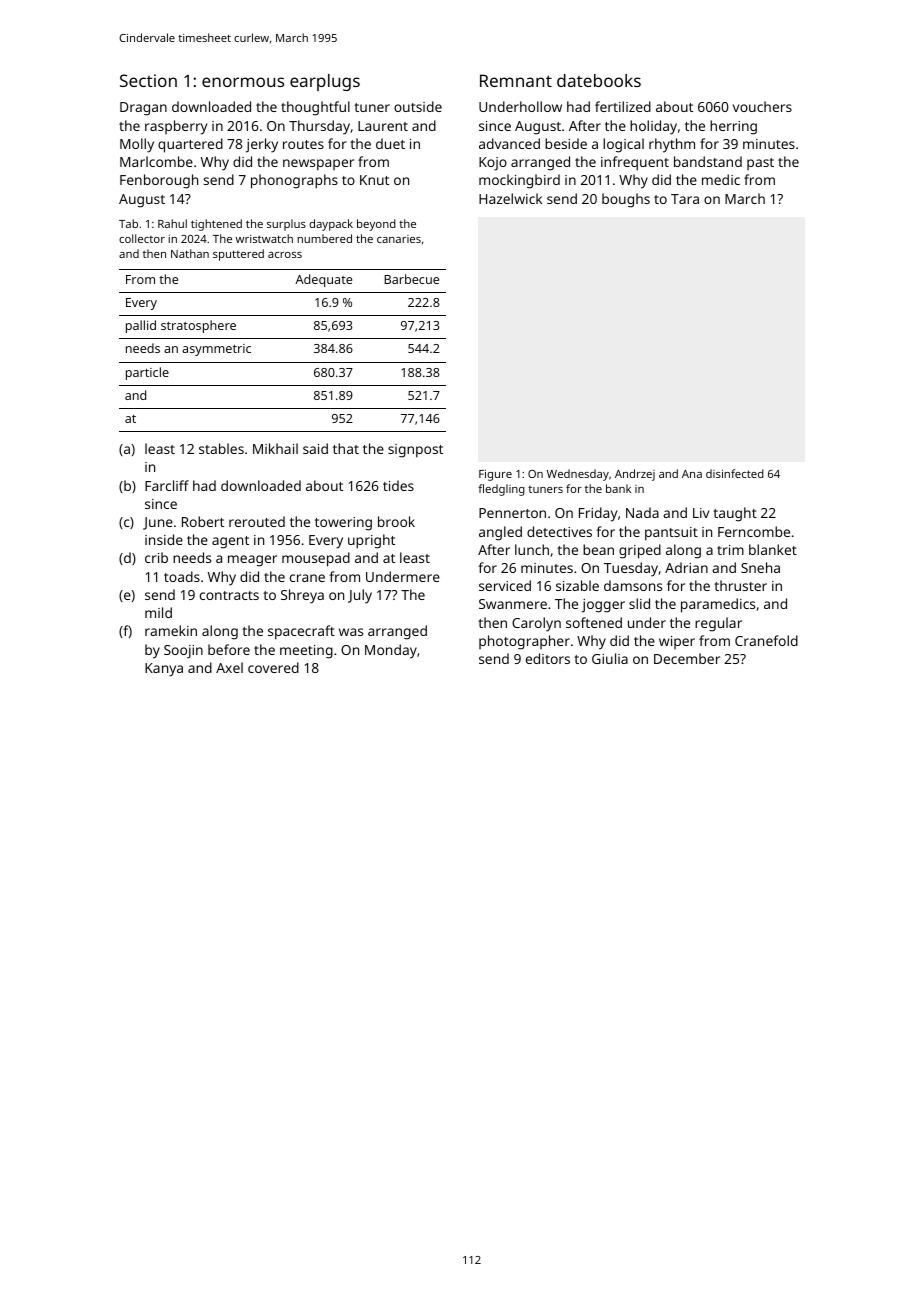 This document has width=924, height=1314. I want to click on earplugs, so click(325, 82).
